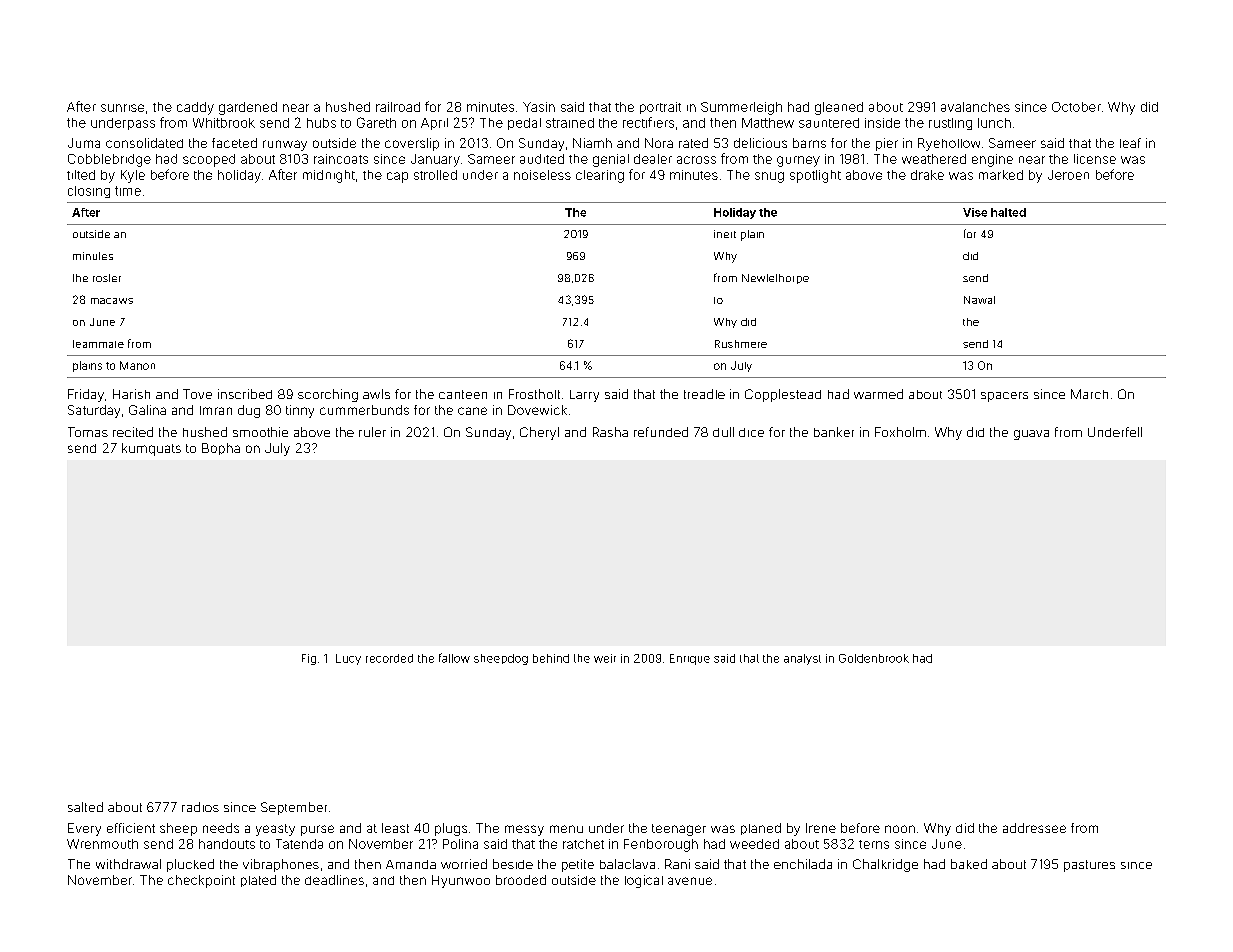 This page has width=1233, height=952. Describe the element at coordinates (151, 449) in the page. I see `kumquats` at that location.
